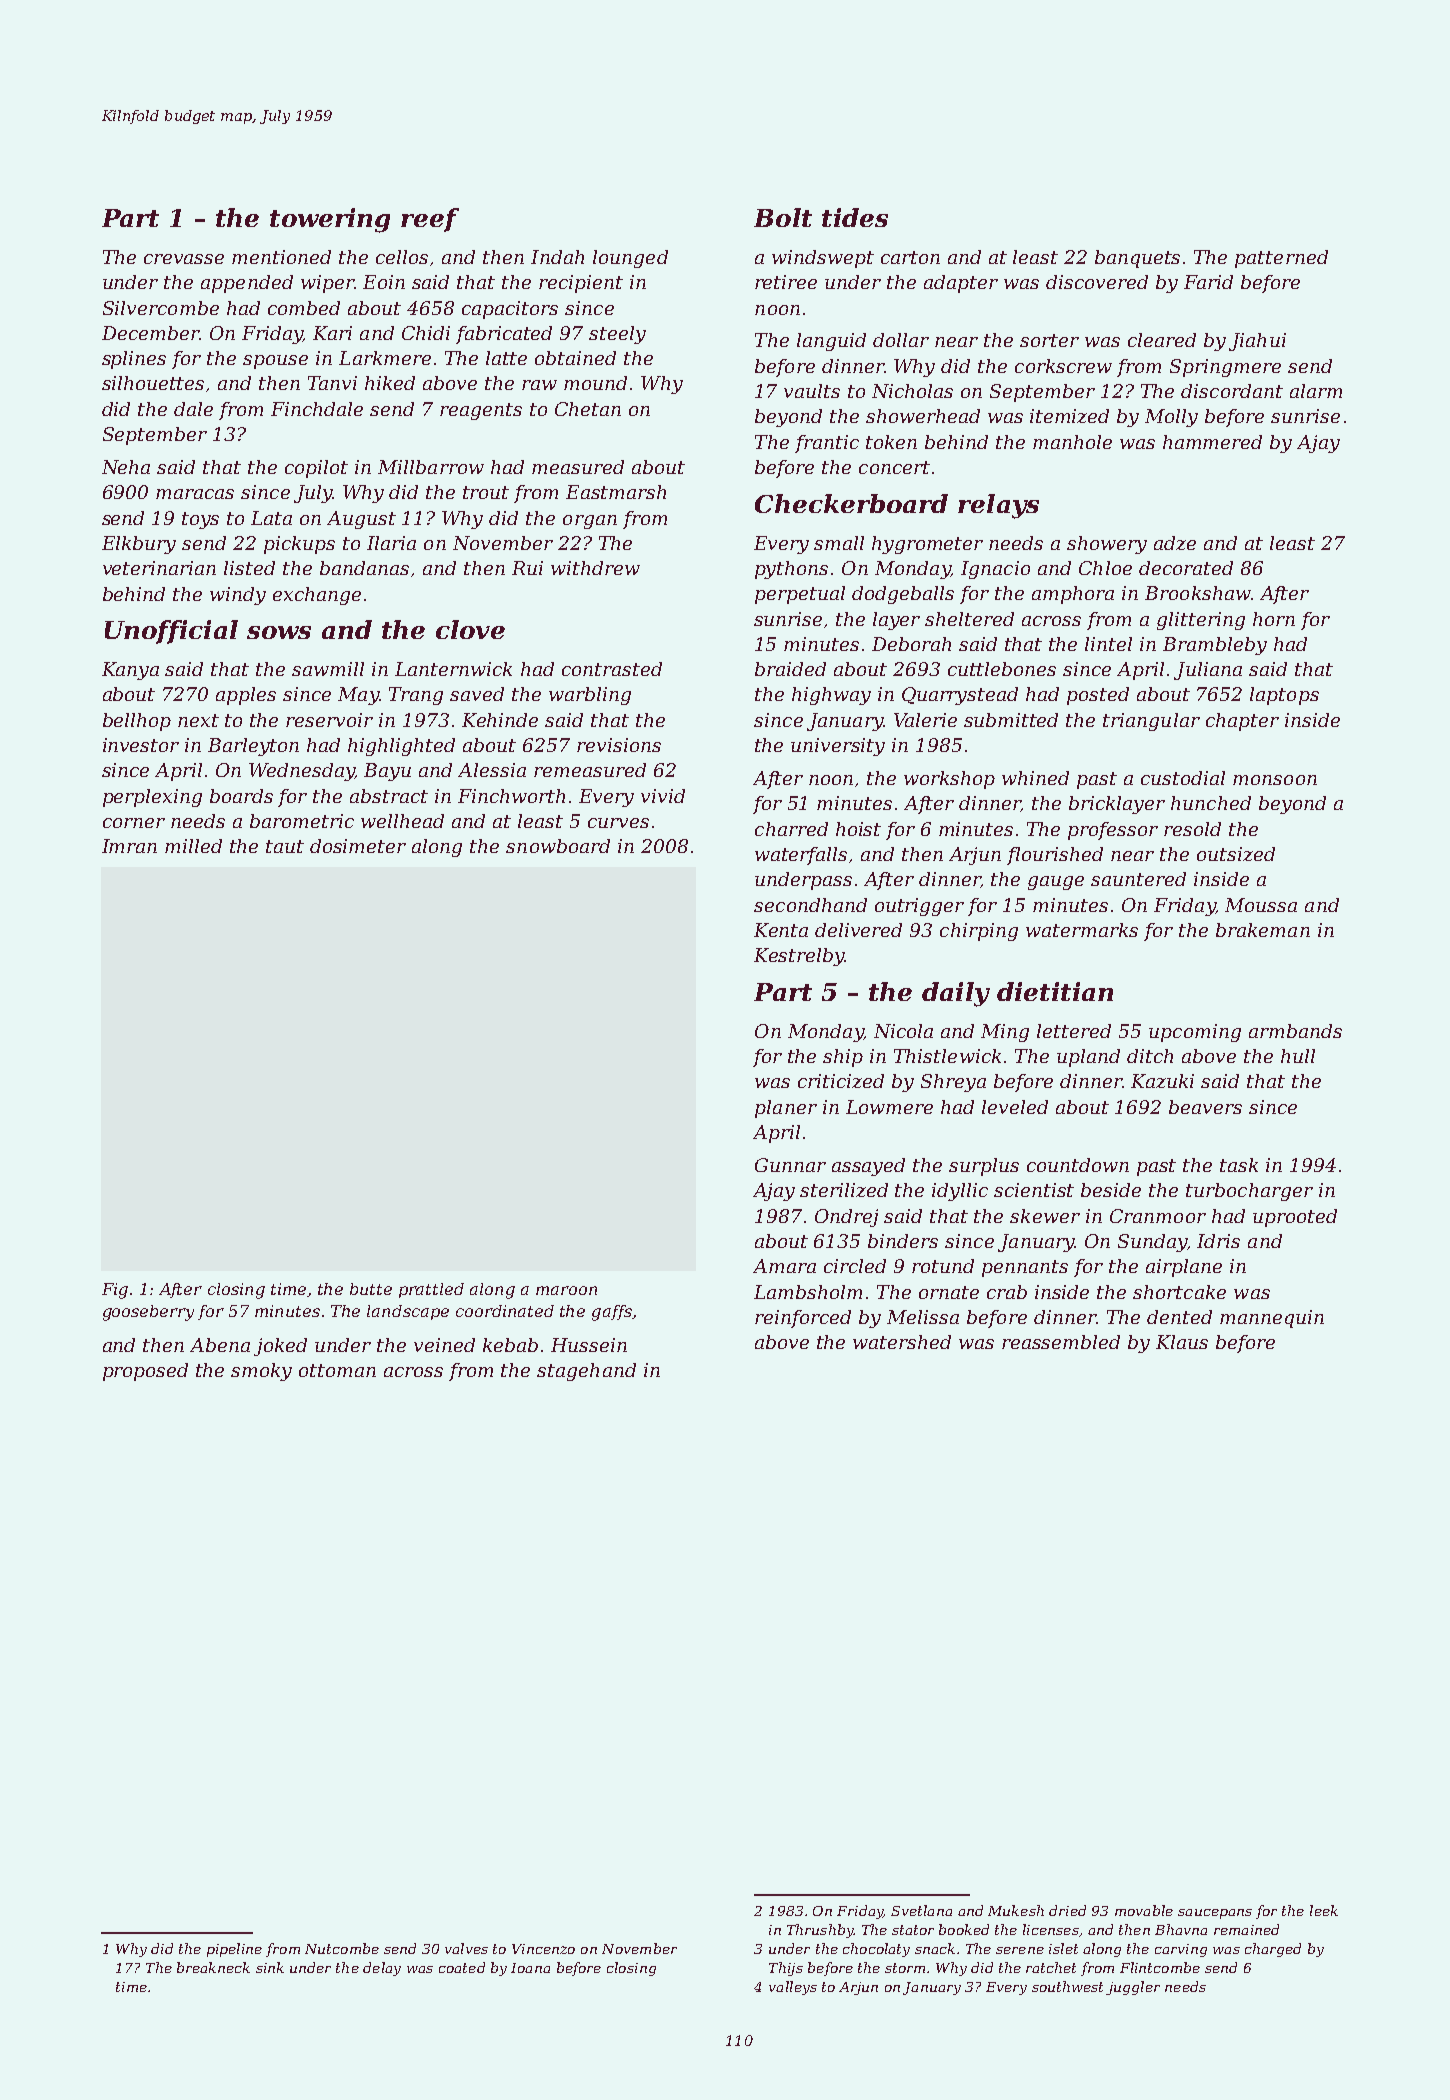 This page has width=1450, height=2100. What do you see at coordinates (1074, 1031) in the page?
I see `lettered` at bounding box center [1074, 1031].
